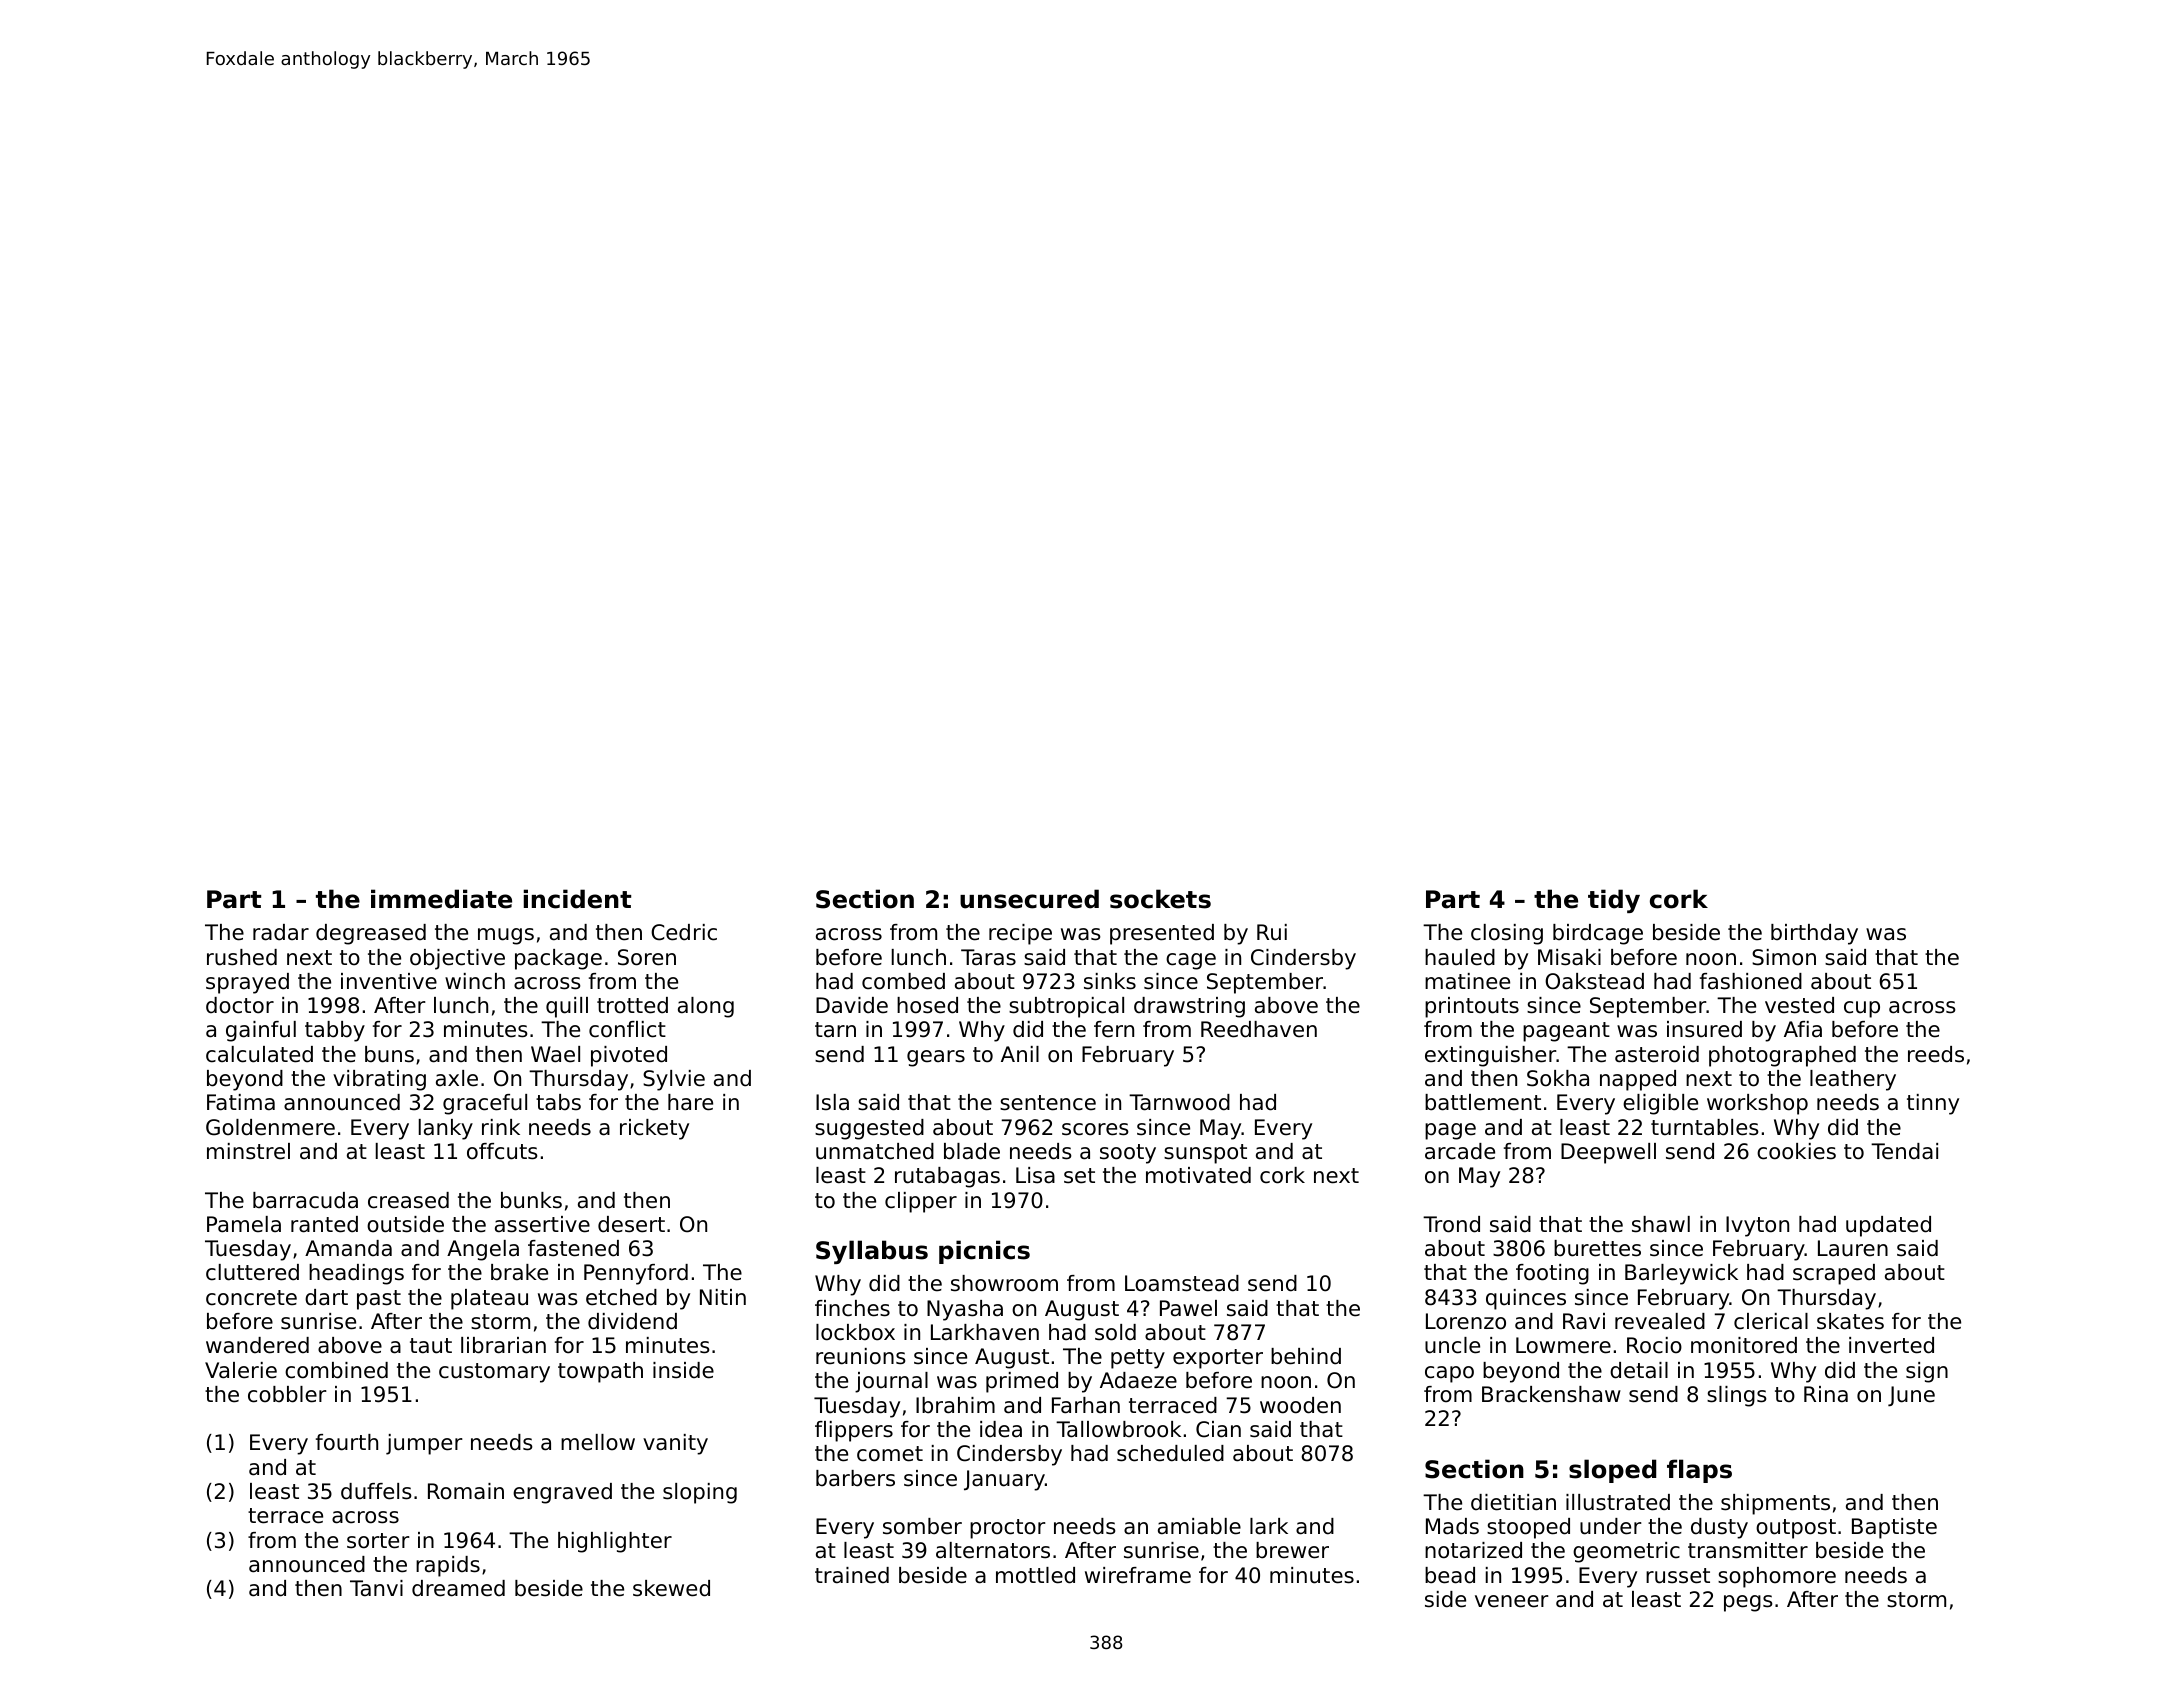 This screenshot has height=1683, width=2178. Describe the element at coordinates (921, 1202) in the screenshot. I see `clipper` at that location.
